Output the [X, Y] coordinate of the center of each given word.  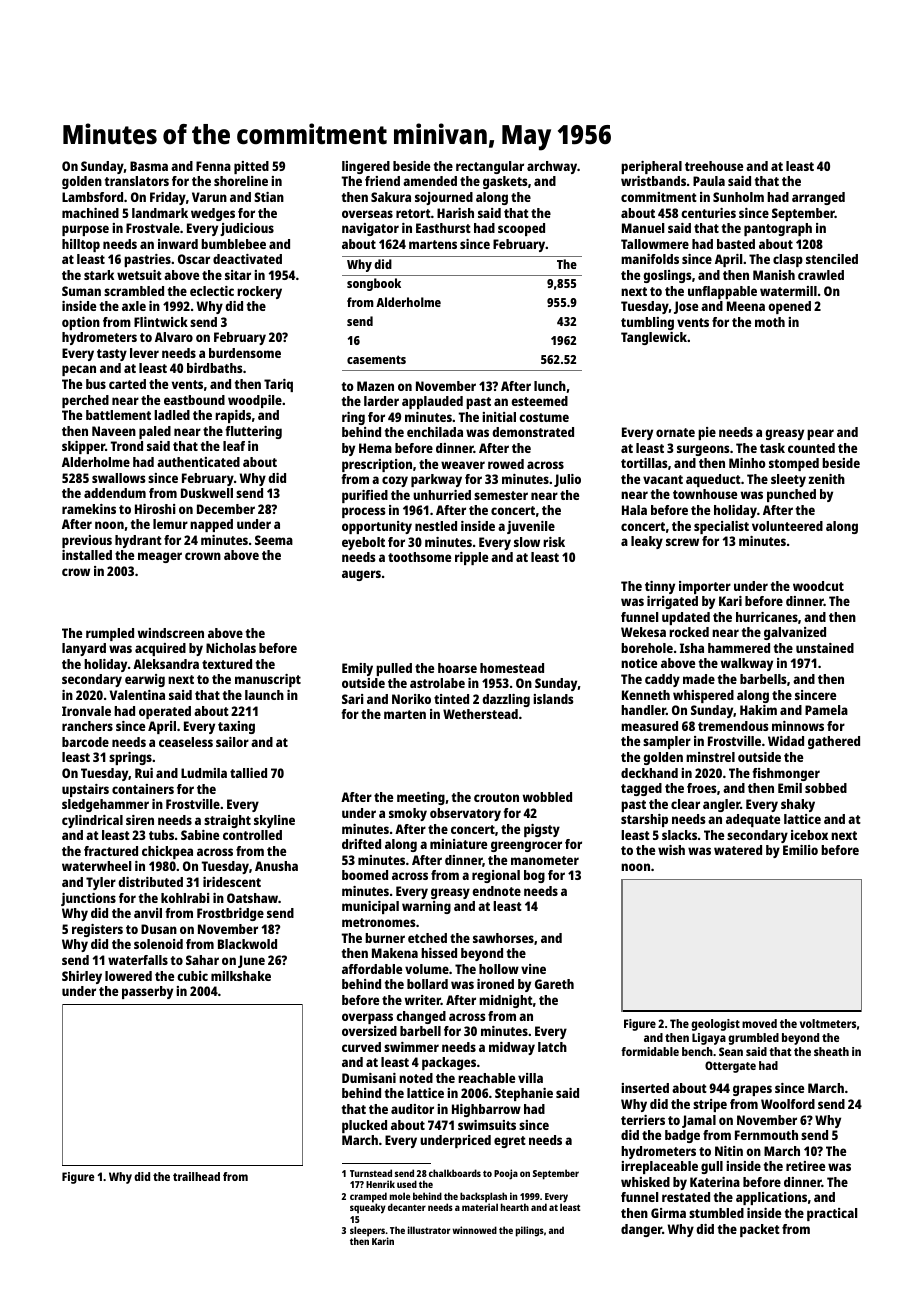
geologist [715, 1025]
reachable [486, 1078]
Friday [168, 198]
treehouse [714, 166]
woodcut [818, 586]
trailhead [196, 1176]
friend [382, 181]
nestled [436, 526]
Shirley [82, 977]
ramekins [89, 509]
